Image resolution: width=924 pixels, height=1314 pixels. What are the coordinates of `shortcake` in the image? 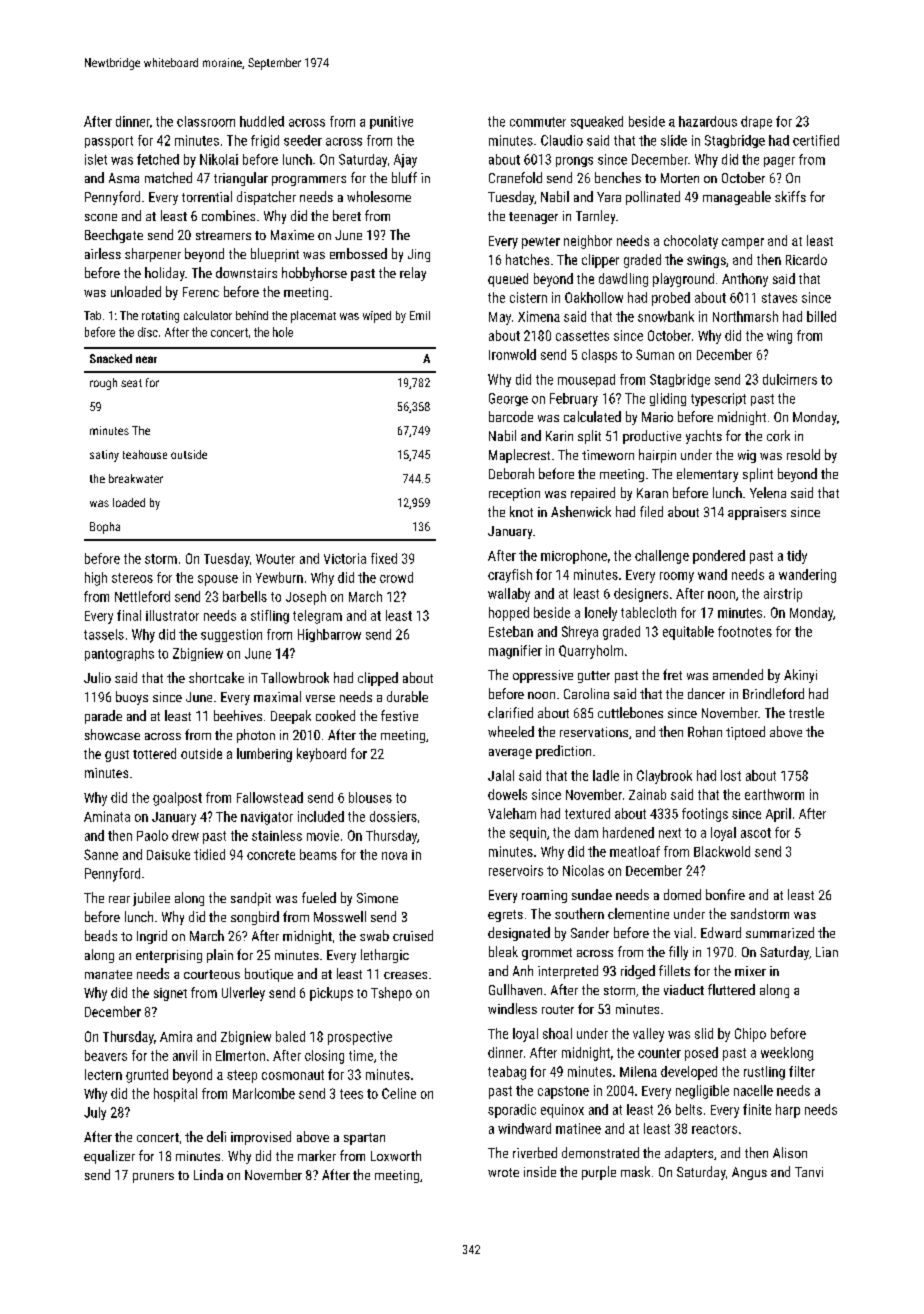 It's located at (216, 677).
